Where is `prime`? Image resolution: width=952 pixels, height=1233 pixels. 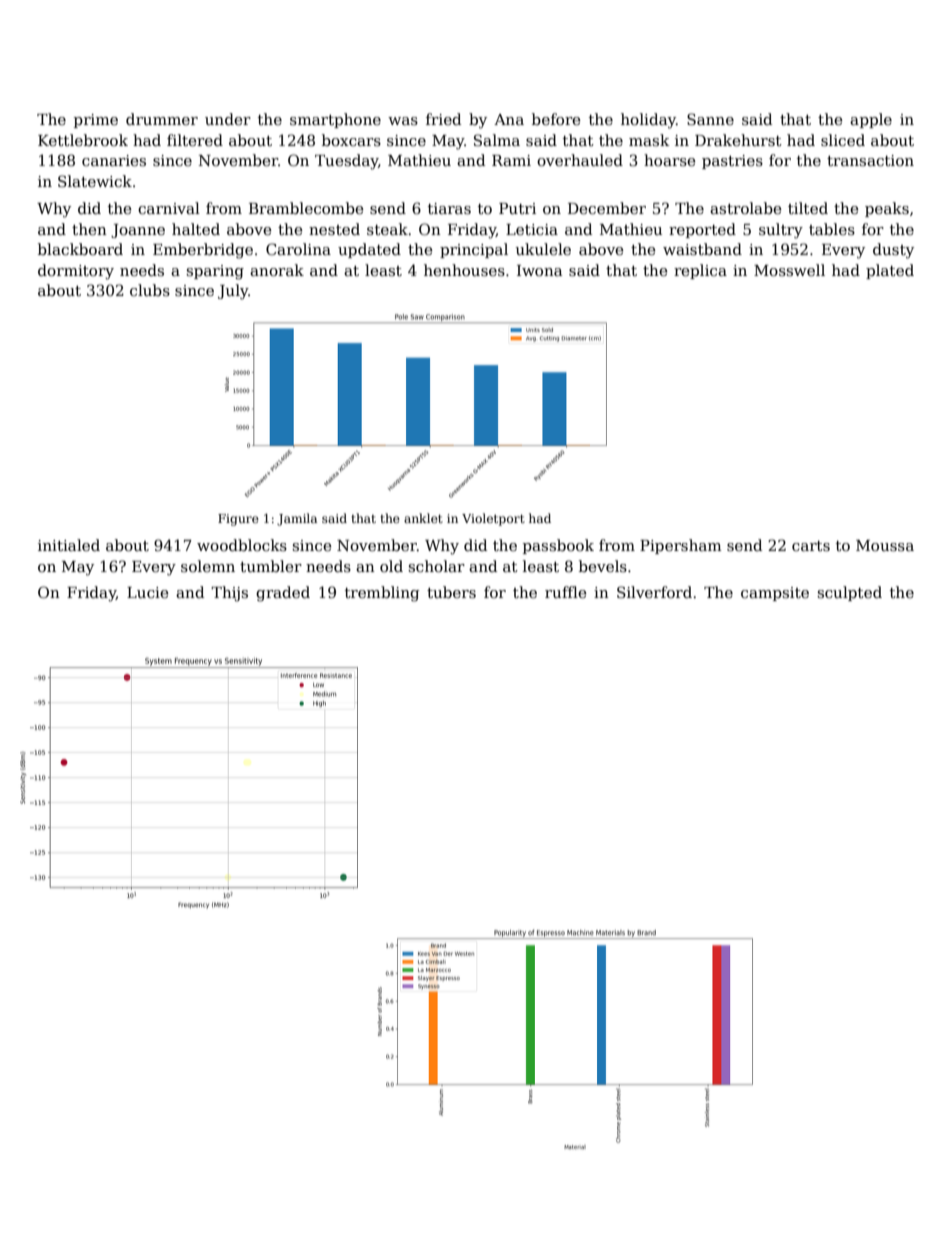 prime is located at coordinates (96, 121).
